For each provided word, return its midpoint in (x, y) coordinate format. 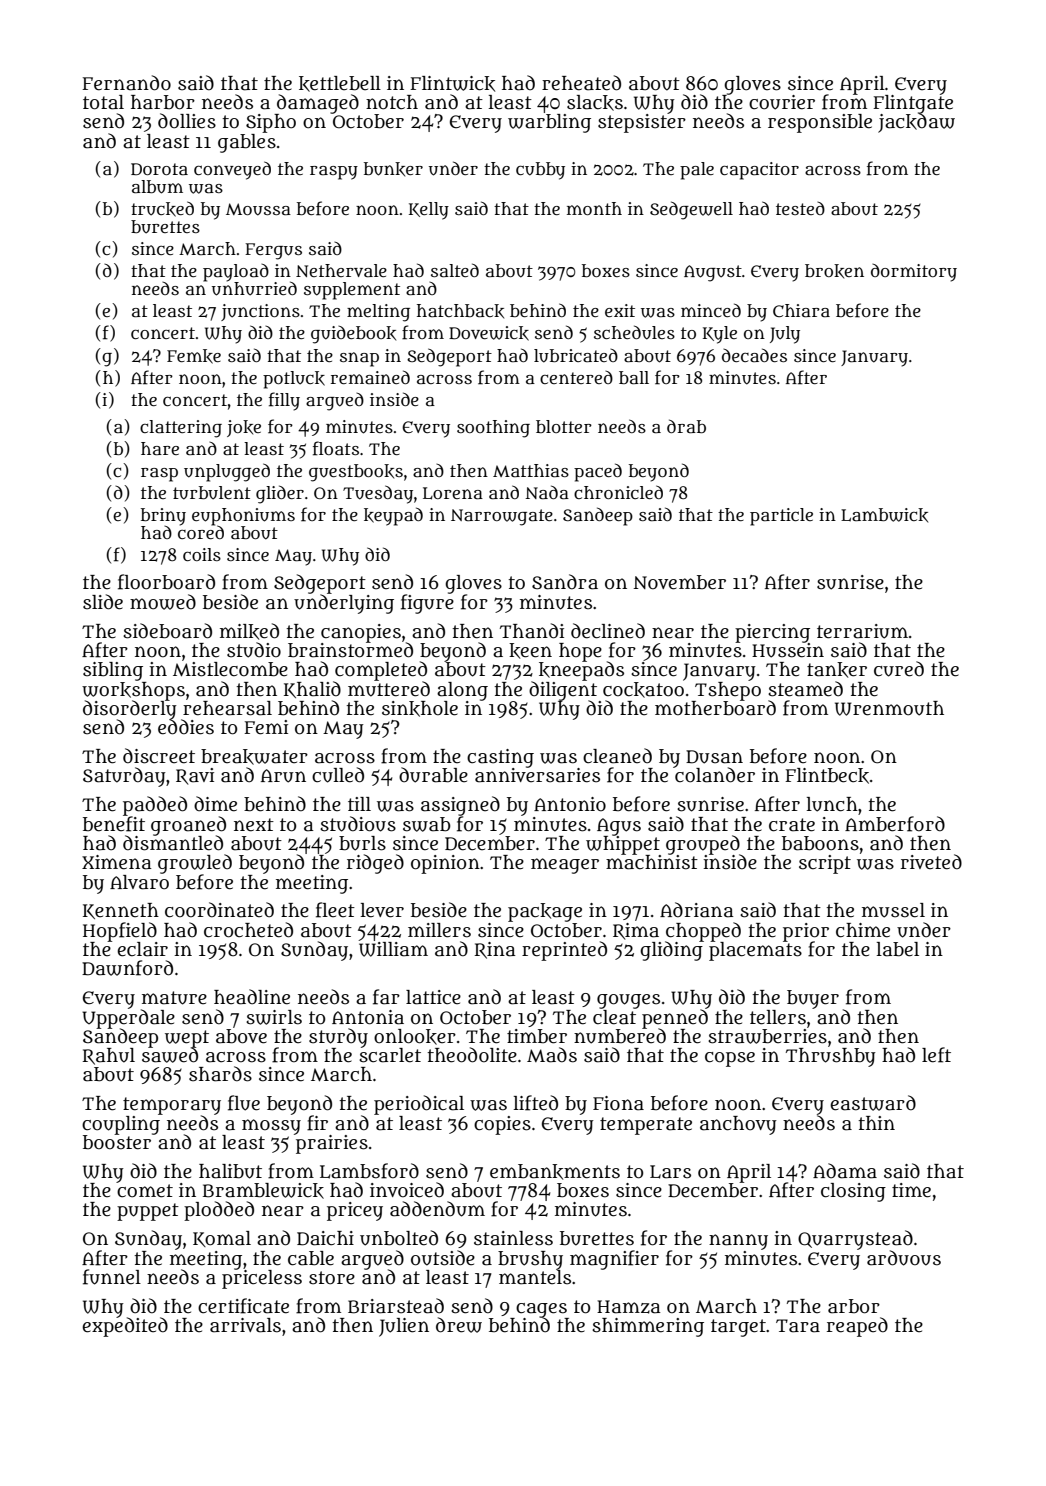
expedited (125, 1327)
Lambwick (884, 515)
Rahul (109, 1056)
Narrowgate (502, 517)
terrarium (862, 631)
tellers (778, 1017)
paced (598, 472)
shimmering (648, 1327)
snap (359, 359)
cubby (540, 171)
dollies (187, 121)
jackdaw (916, 123)
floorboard (166, 582)
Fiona (618, 1103)
